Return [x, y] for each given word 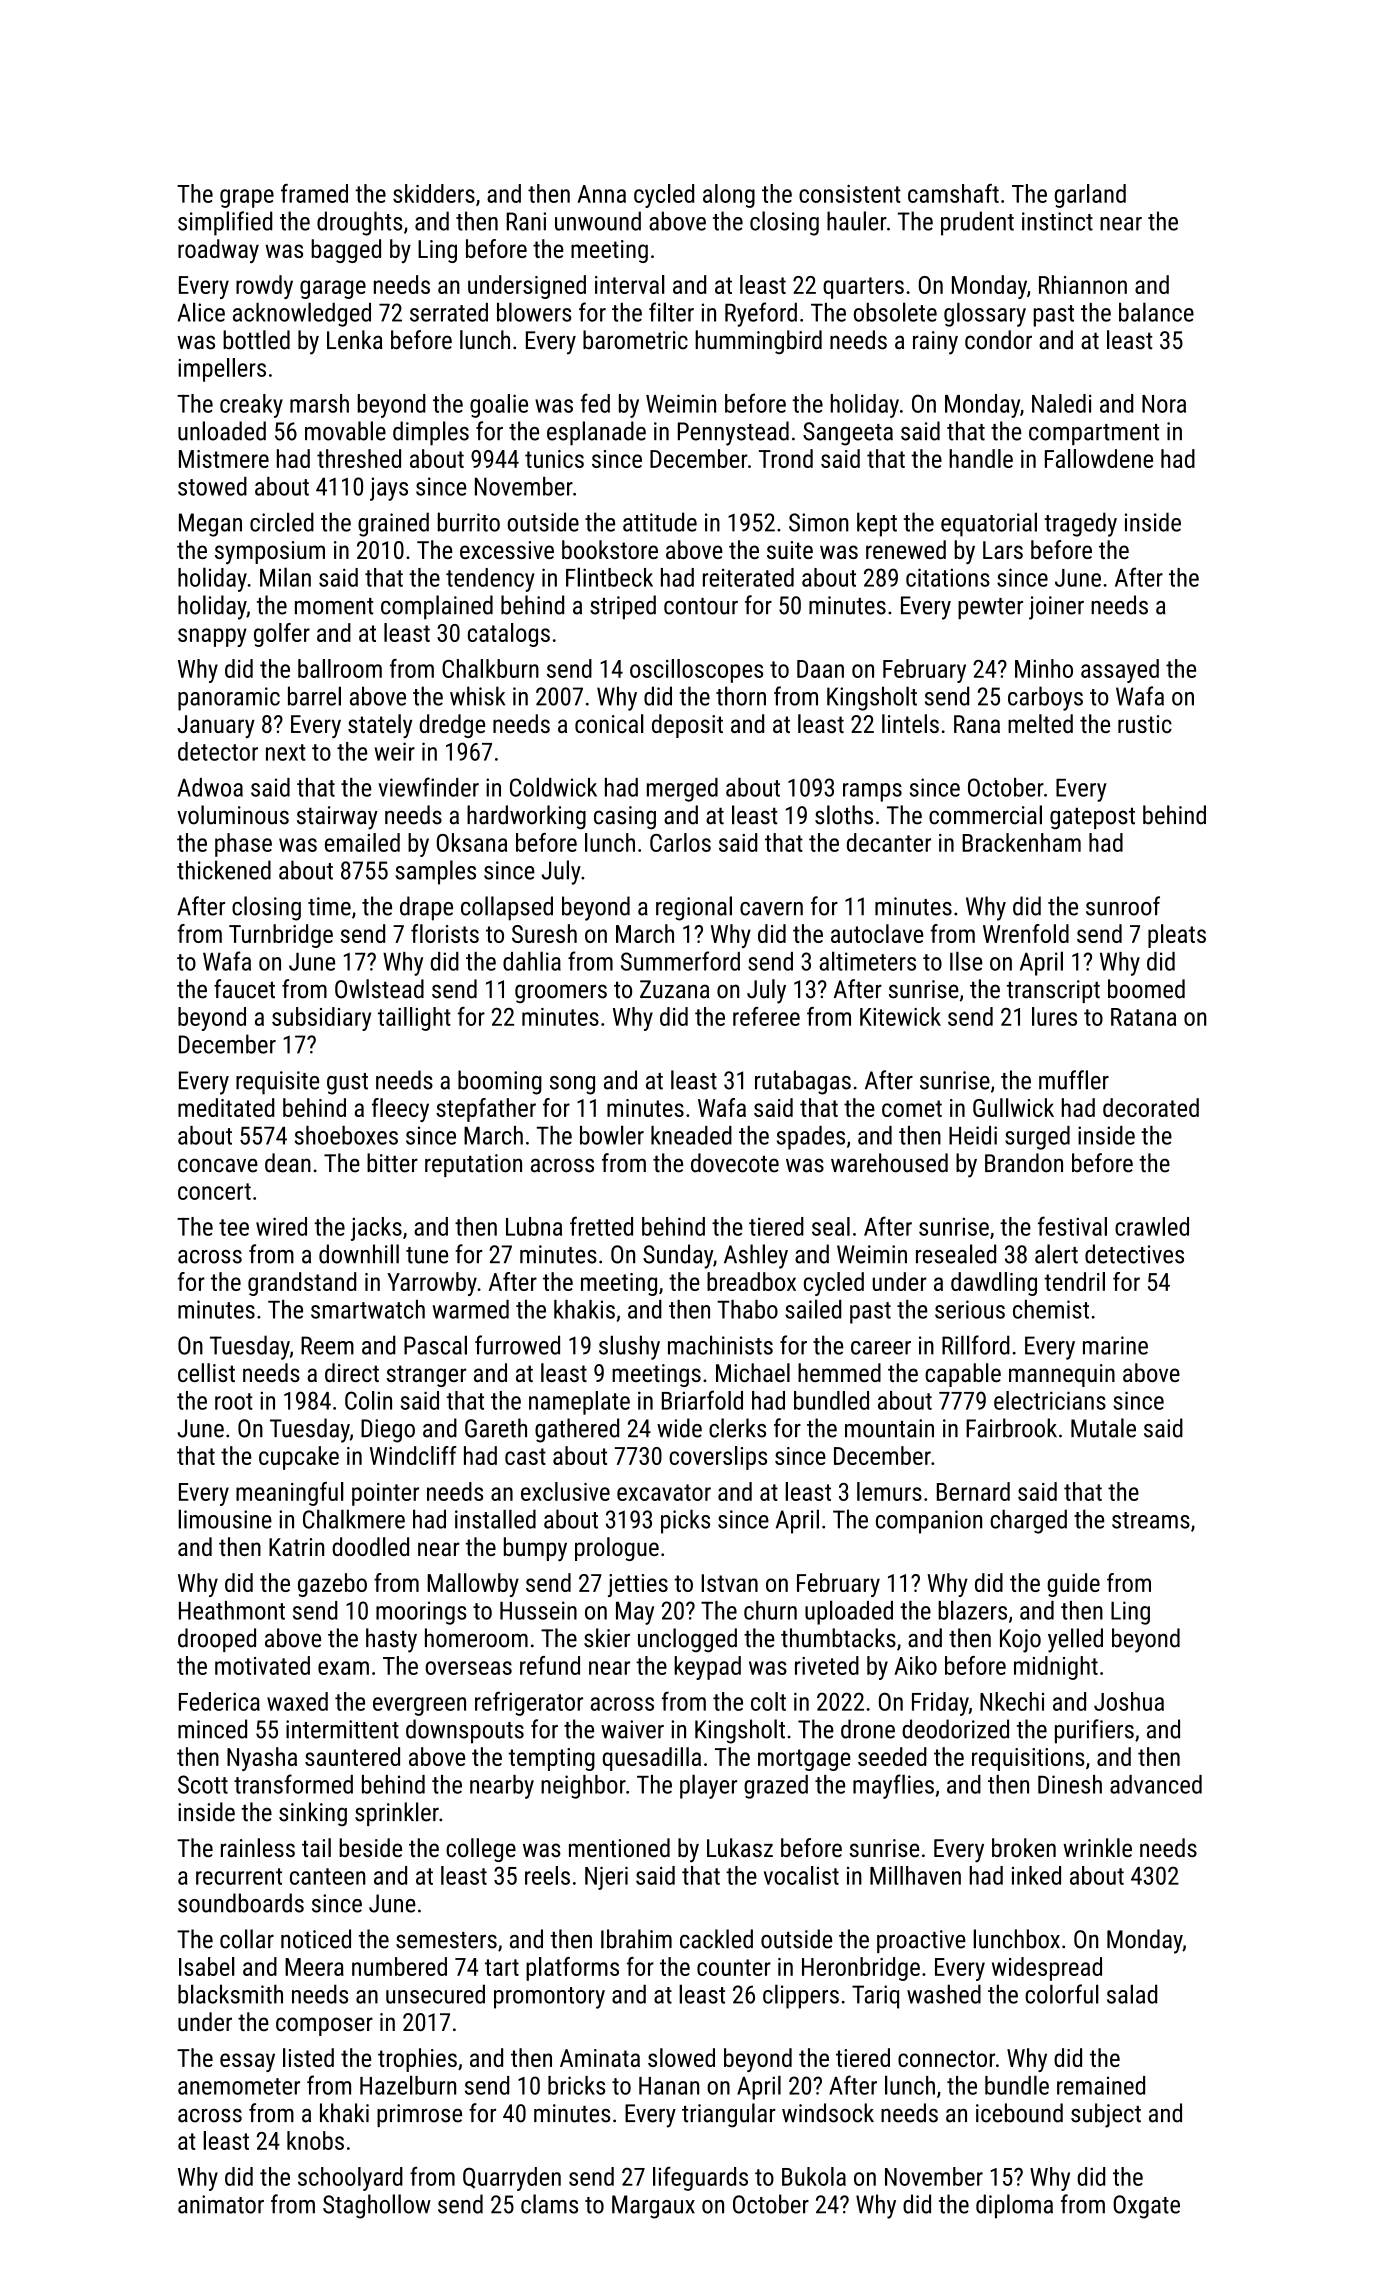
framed [314, 193]
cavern [771, 909]
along [729, 196]
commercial [985, 815]
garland [1090, 196]
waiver [632, 1729]
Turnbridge [281, 936]
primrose [419, 2115]
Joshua [1129, 1701]
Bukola [814, 2176]
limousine [225, 1519]
